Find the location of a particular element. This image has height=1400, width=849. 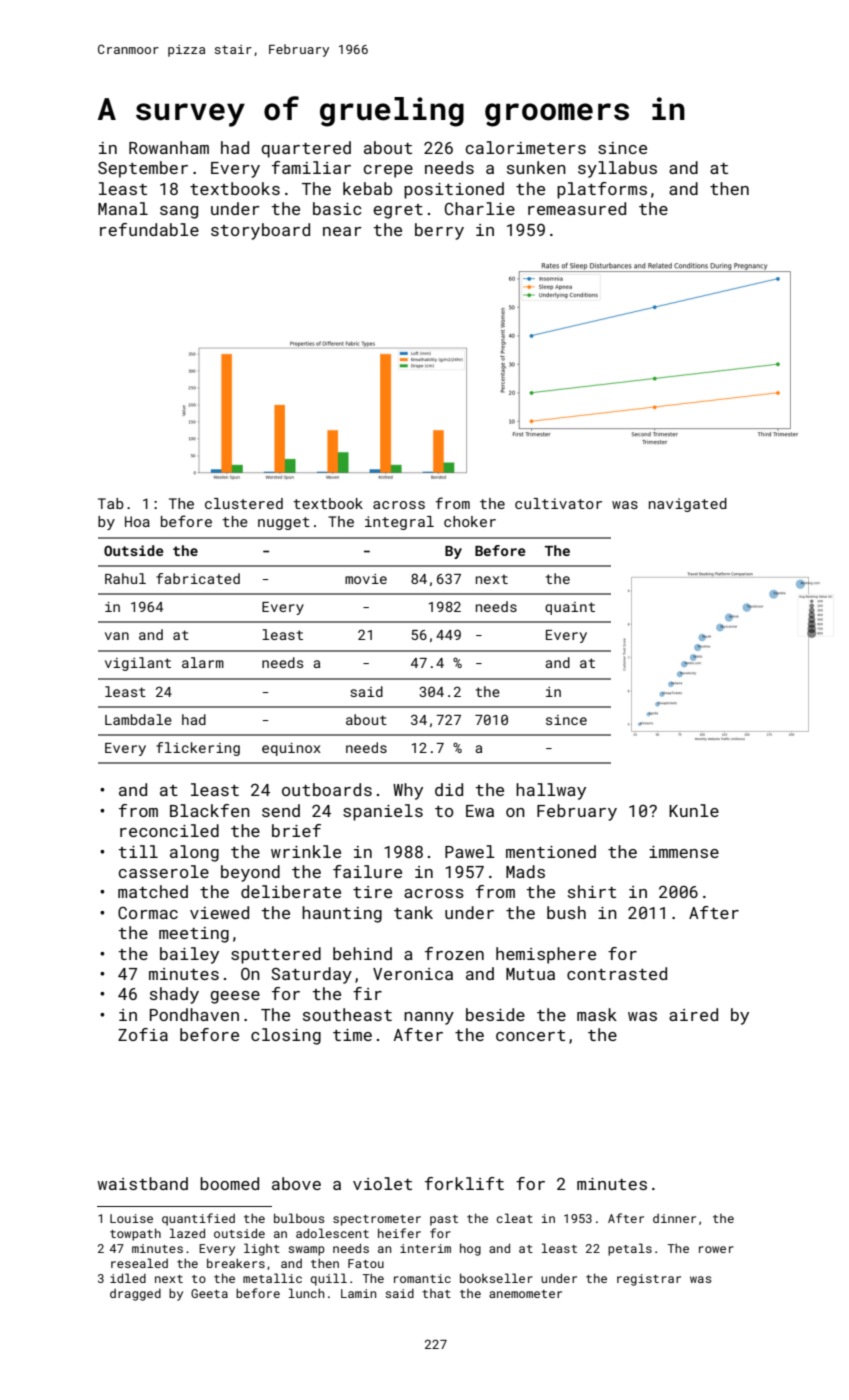

basic is located at coordinates (337, 208).
